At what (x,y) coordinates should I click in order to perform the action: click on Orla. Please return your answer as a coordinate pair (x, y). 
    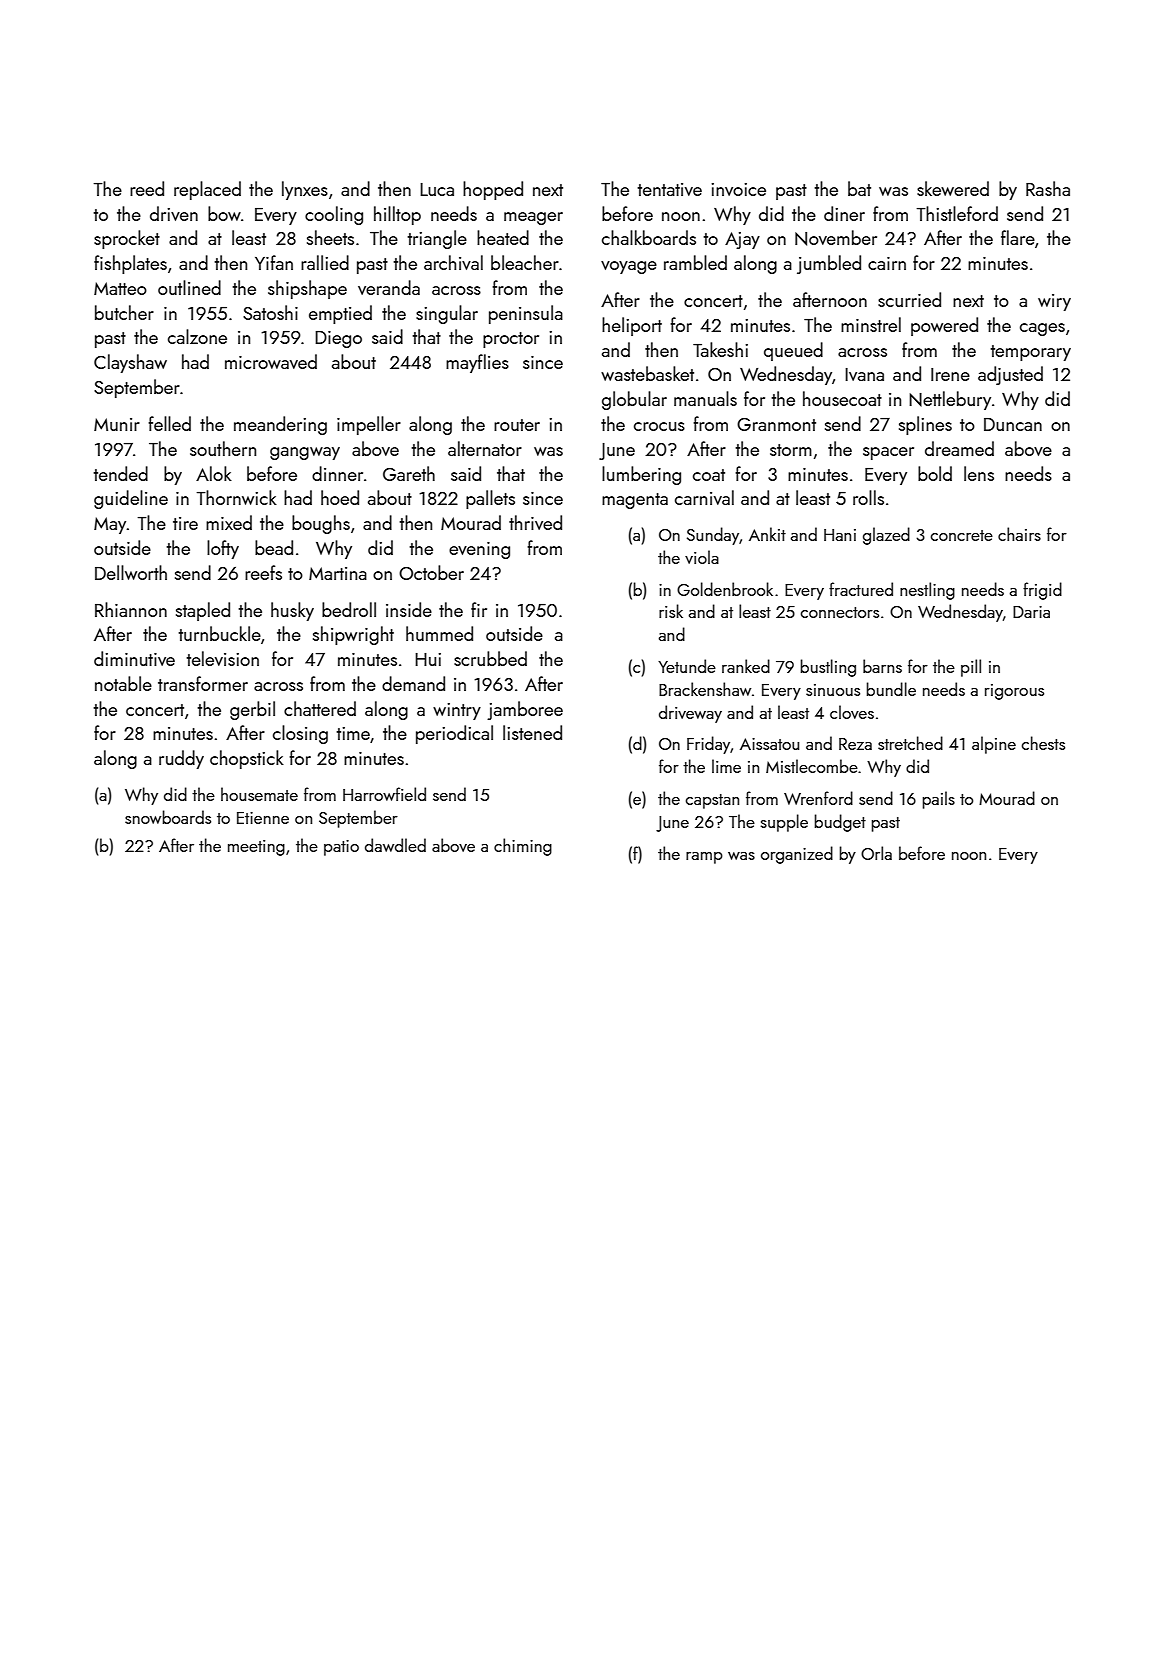
    Looking at the image, I should click on (876, 853).
